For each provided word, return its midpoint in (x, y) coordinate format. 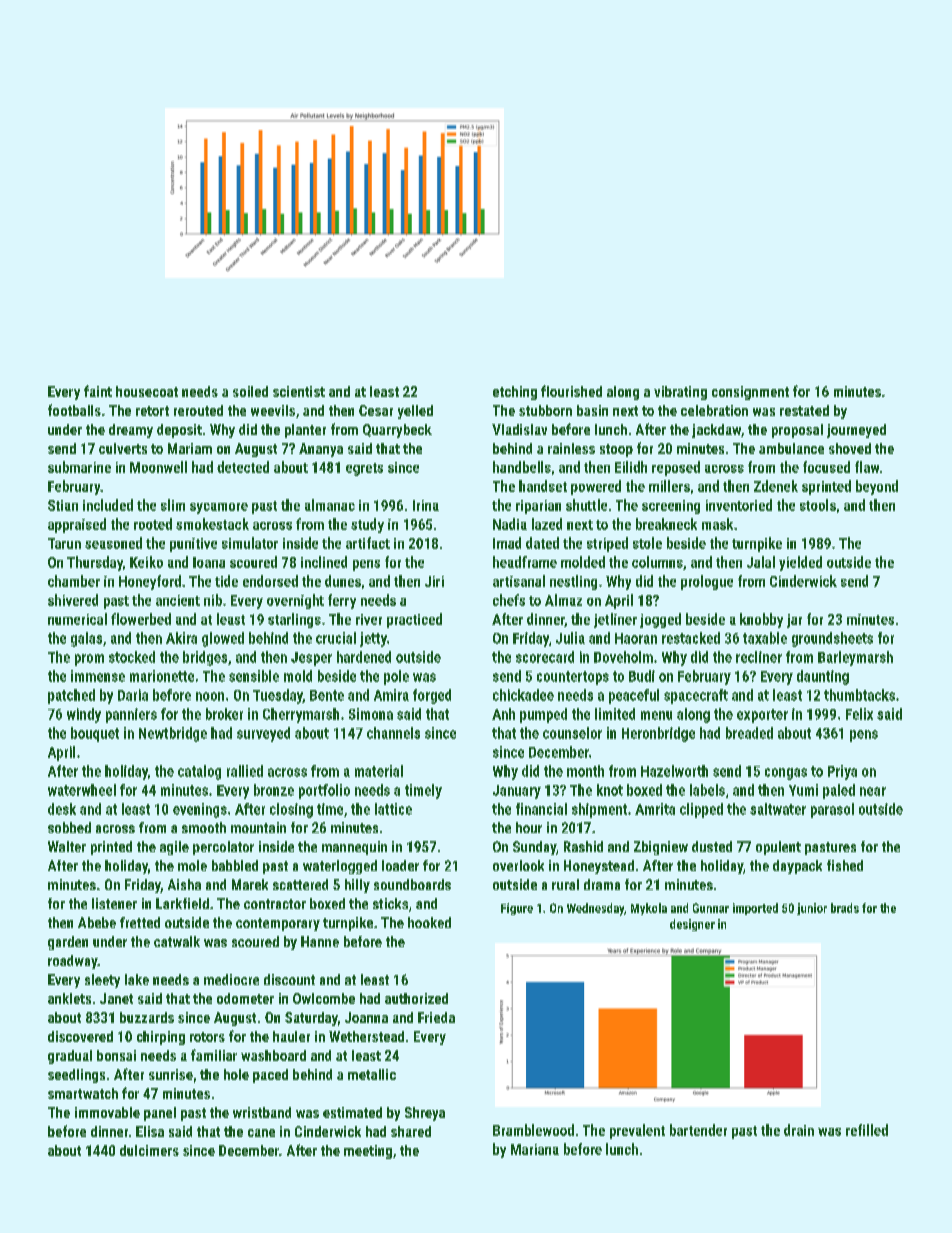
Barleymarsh (855, 658)
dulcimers (149, 1150)
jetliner (615, 620)
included (108, 505)
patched (71, 696)
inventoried (739, 505)
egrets (364, 469)
